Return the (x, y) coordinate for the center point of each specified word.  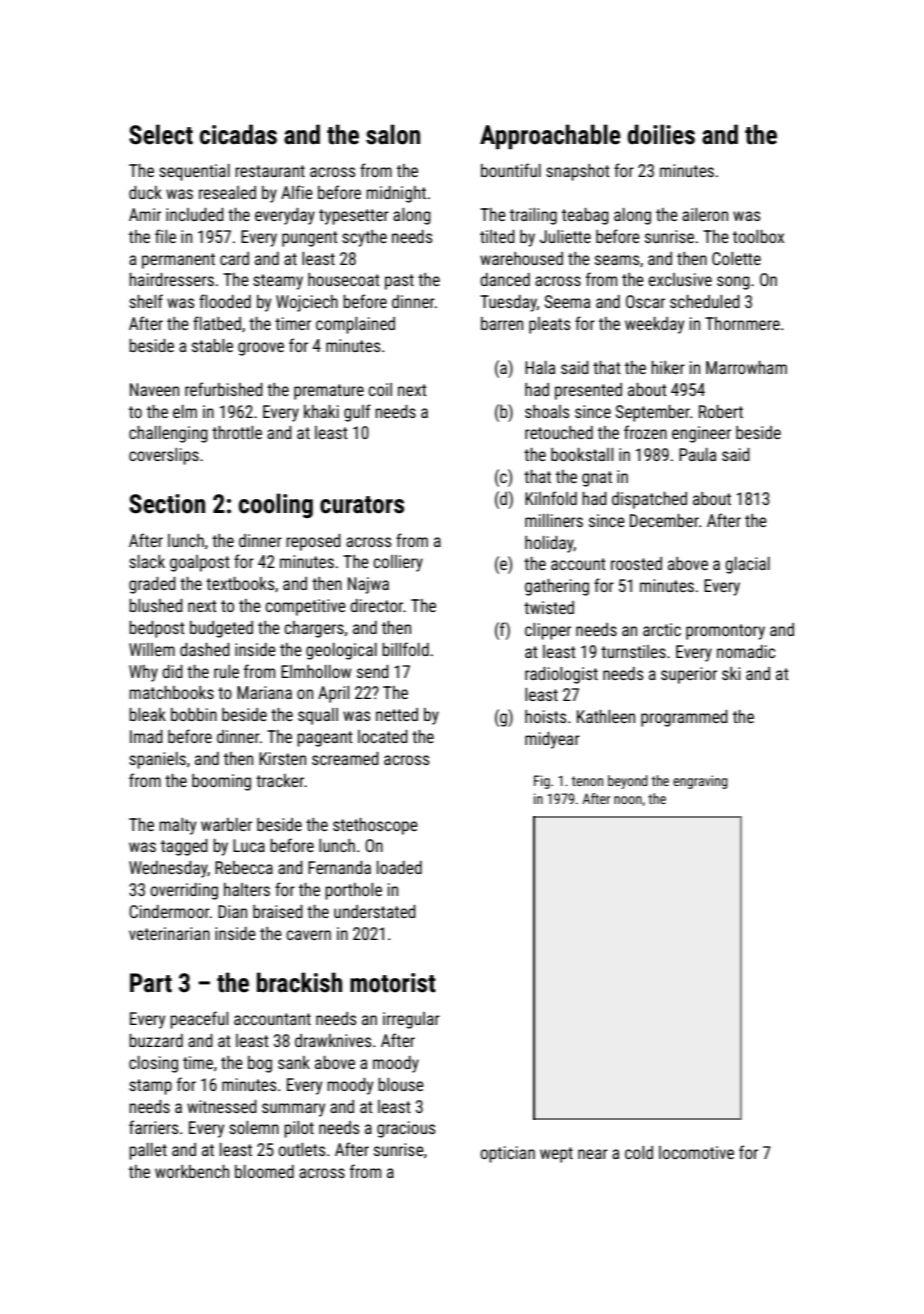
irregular (411, 1020)
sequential (194, 172)
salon (393, 134)
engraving (700, 782)
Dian (232, 911)
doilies (661, 134)
